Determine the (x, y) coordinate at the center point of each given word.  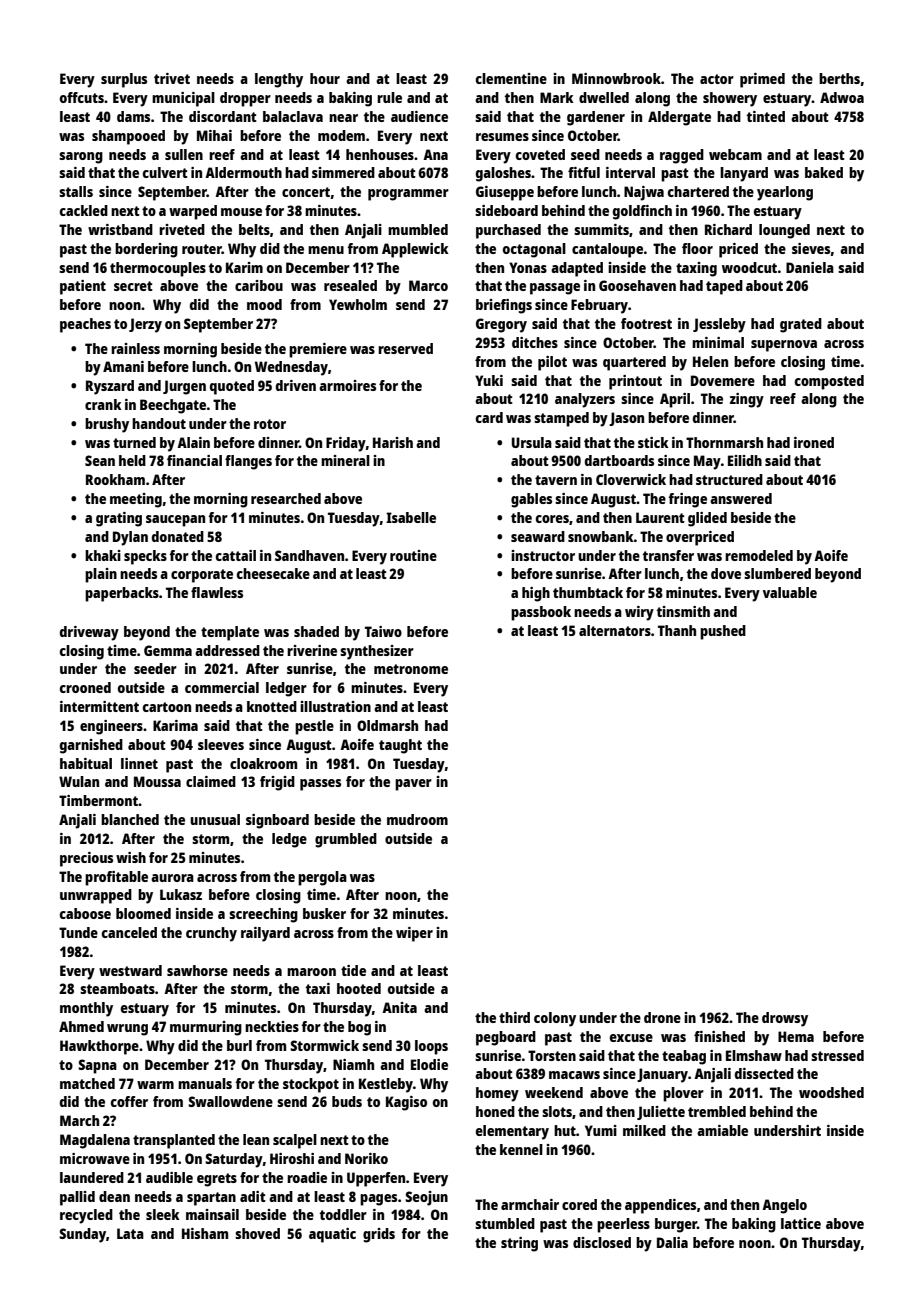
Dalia (672, 1242)
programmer (408, 195)
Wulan (79, 781)
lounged (784, 231)
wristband (120, 229)
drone (662, 1017)
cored (579, 1204)
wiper (414, 934)
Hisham (205, 1233)
